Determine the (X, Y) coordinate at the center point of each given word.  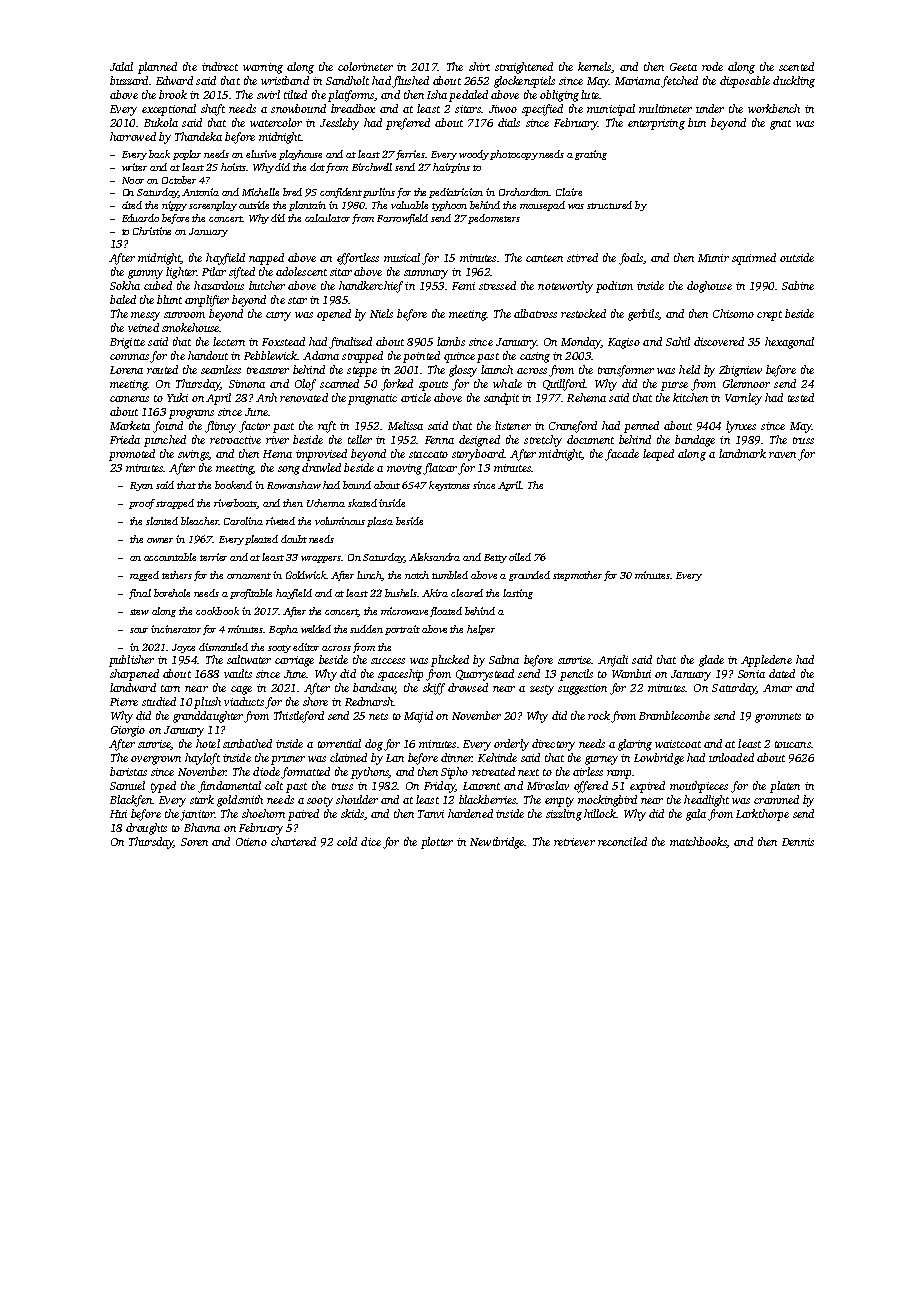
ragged (144, 576)
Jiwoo (503, 109)
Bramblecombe (674, 715)
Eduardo (140, 218)
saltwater (249, 659)
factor (254, 427)
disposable (745, 82)
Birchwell (372, 167)
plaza (380, 522)
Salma (504, 659)
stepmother (577, 576)
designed (479, 441)
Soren (194, 842)
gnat (780, 125)
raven (782, 455)
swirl (268, 94)
